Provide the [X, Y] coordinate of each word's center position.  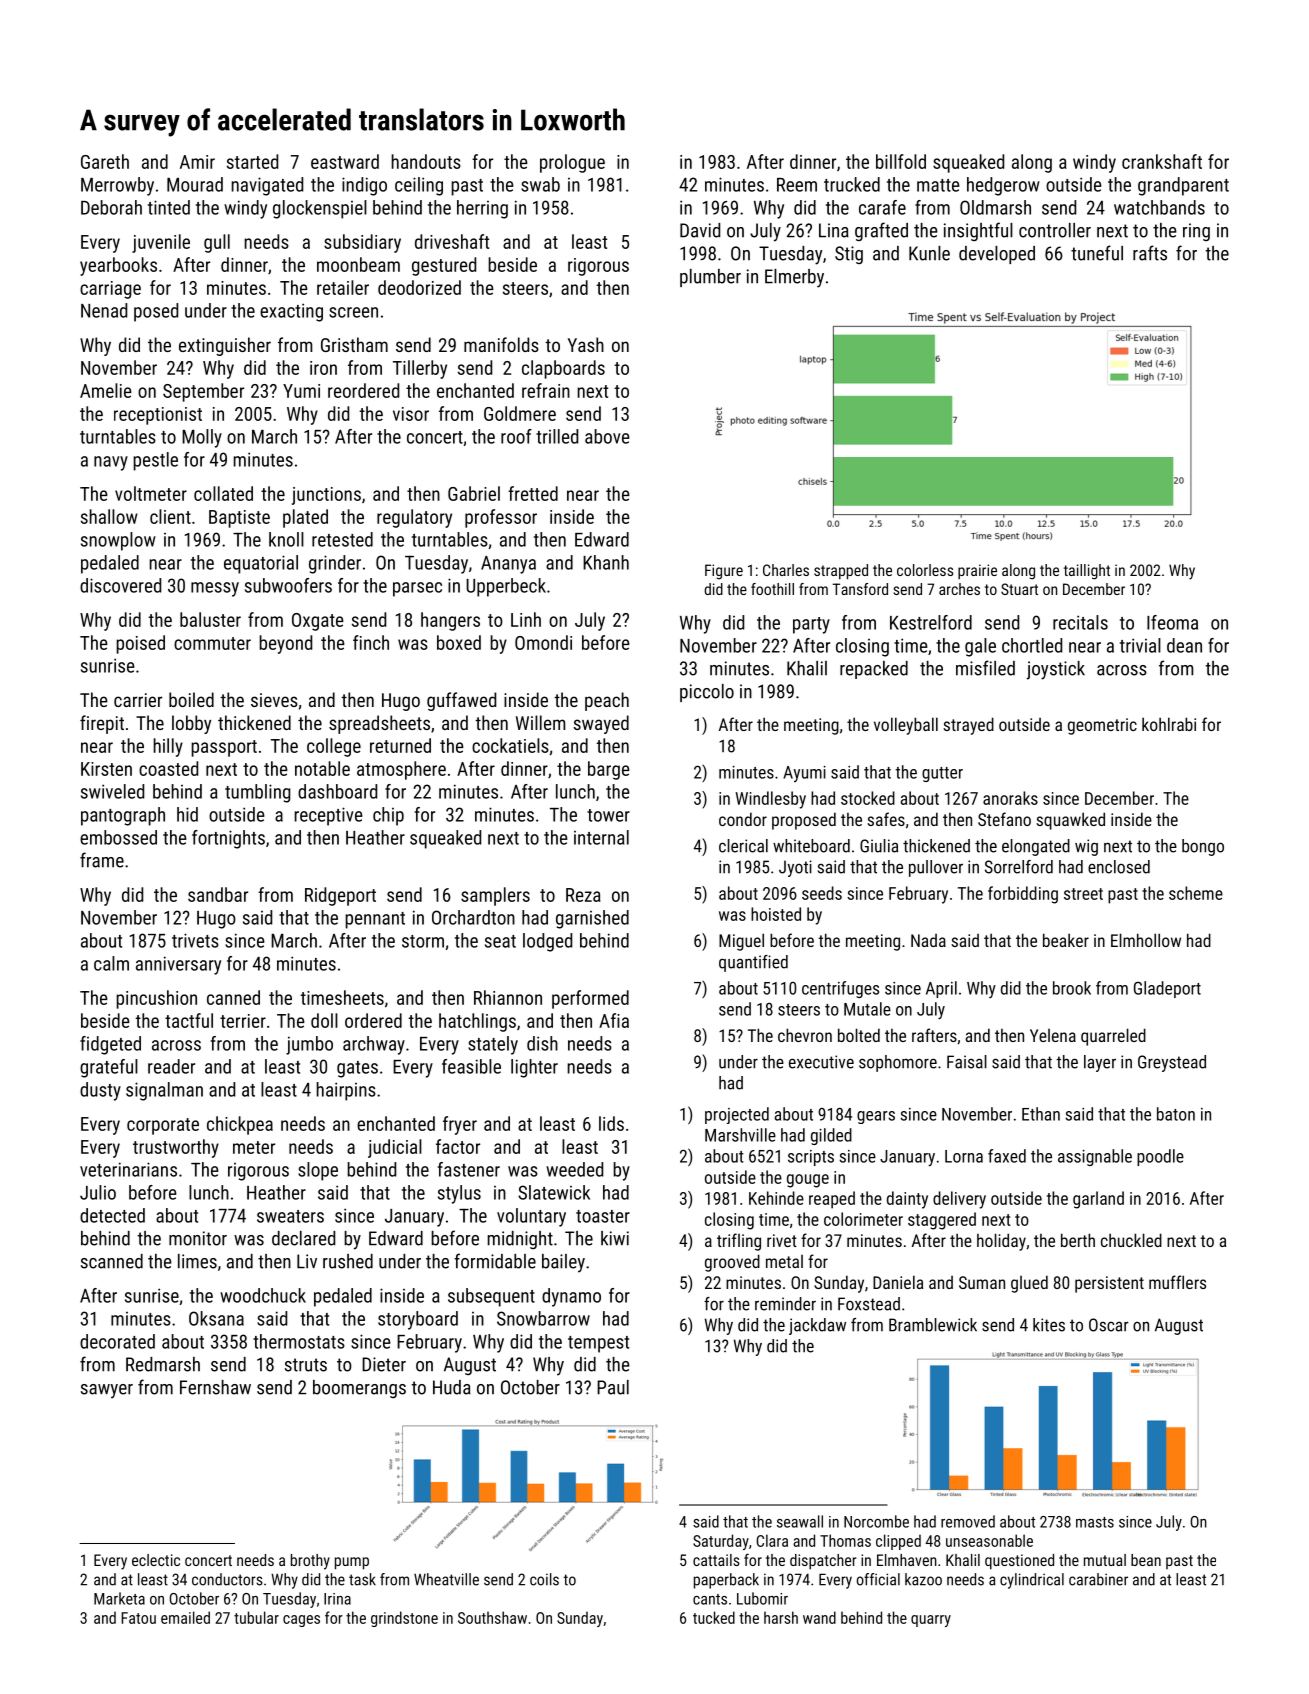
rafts [1150, 253]
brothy [310, 1562]
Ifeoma [1172, 622]
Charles [786, 570]
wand [819, 1617]
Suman [982, 1282]
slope [318, 1171]
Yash [586, 344]
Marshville [740, 1135]
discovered [120, 585]
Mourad [195, 184]
